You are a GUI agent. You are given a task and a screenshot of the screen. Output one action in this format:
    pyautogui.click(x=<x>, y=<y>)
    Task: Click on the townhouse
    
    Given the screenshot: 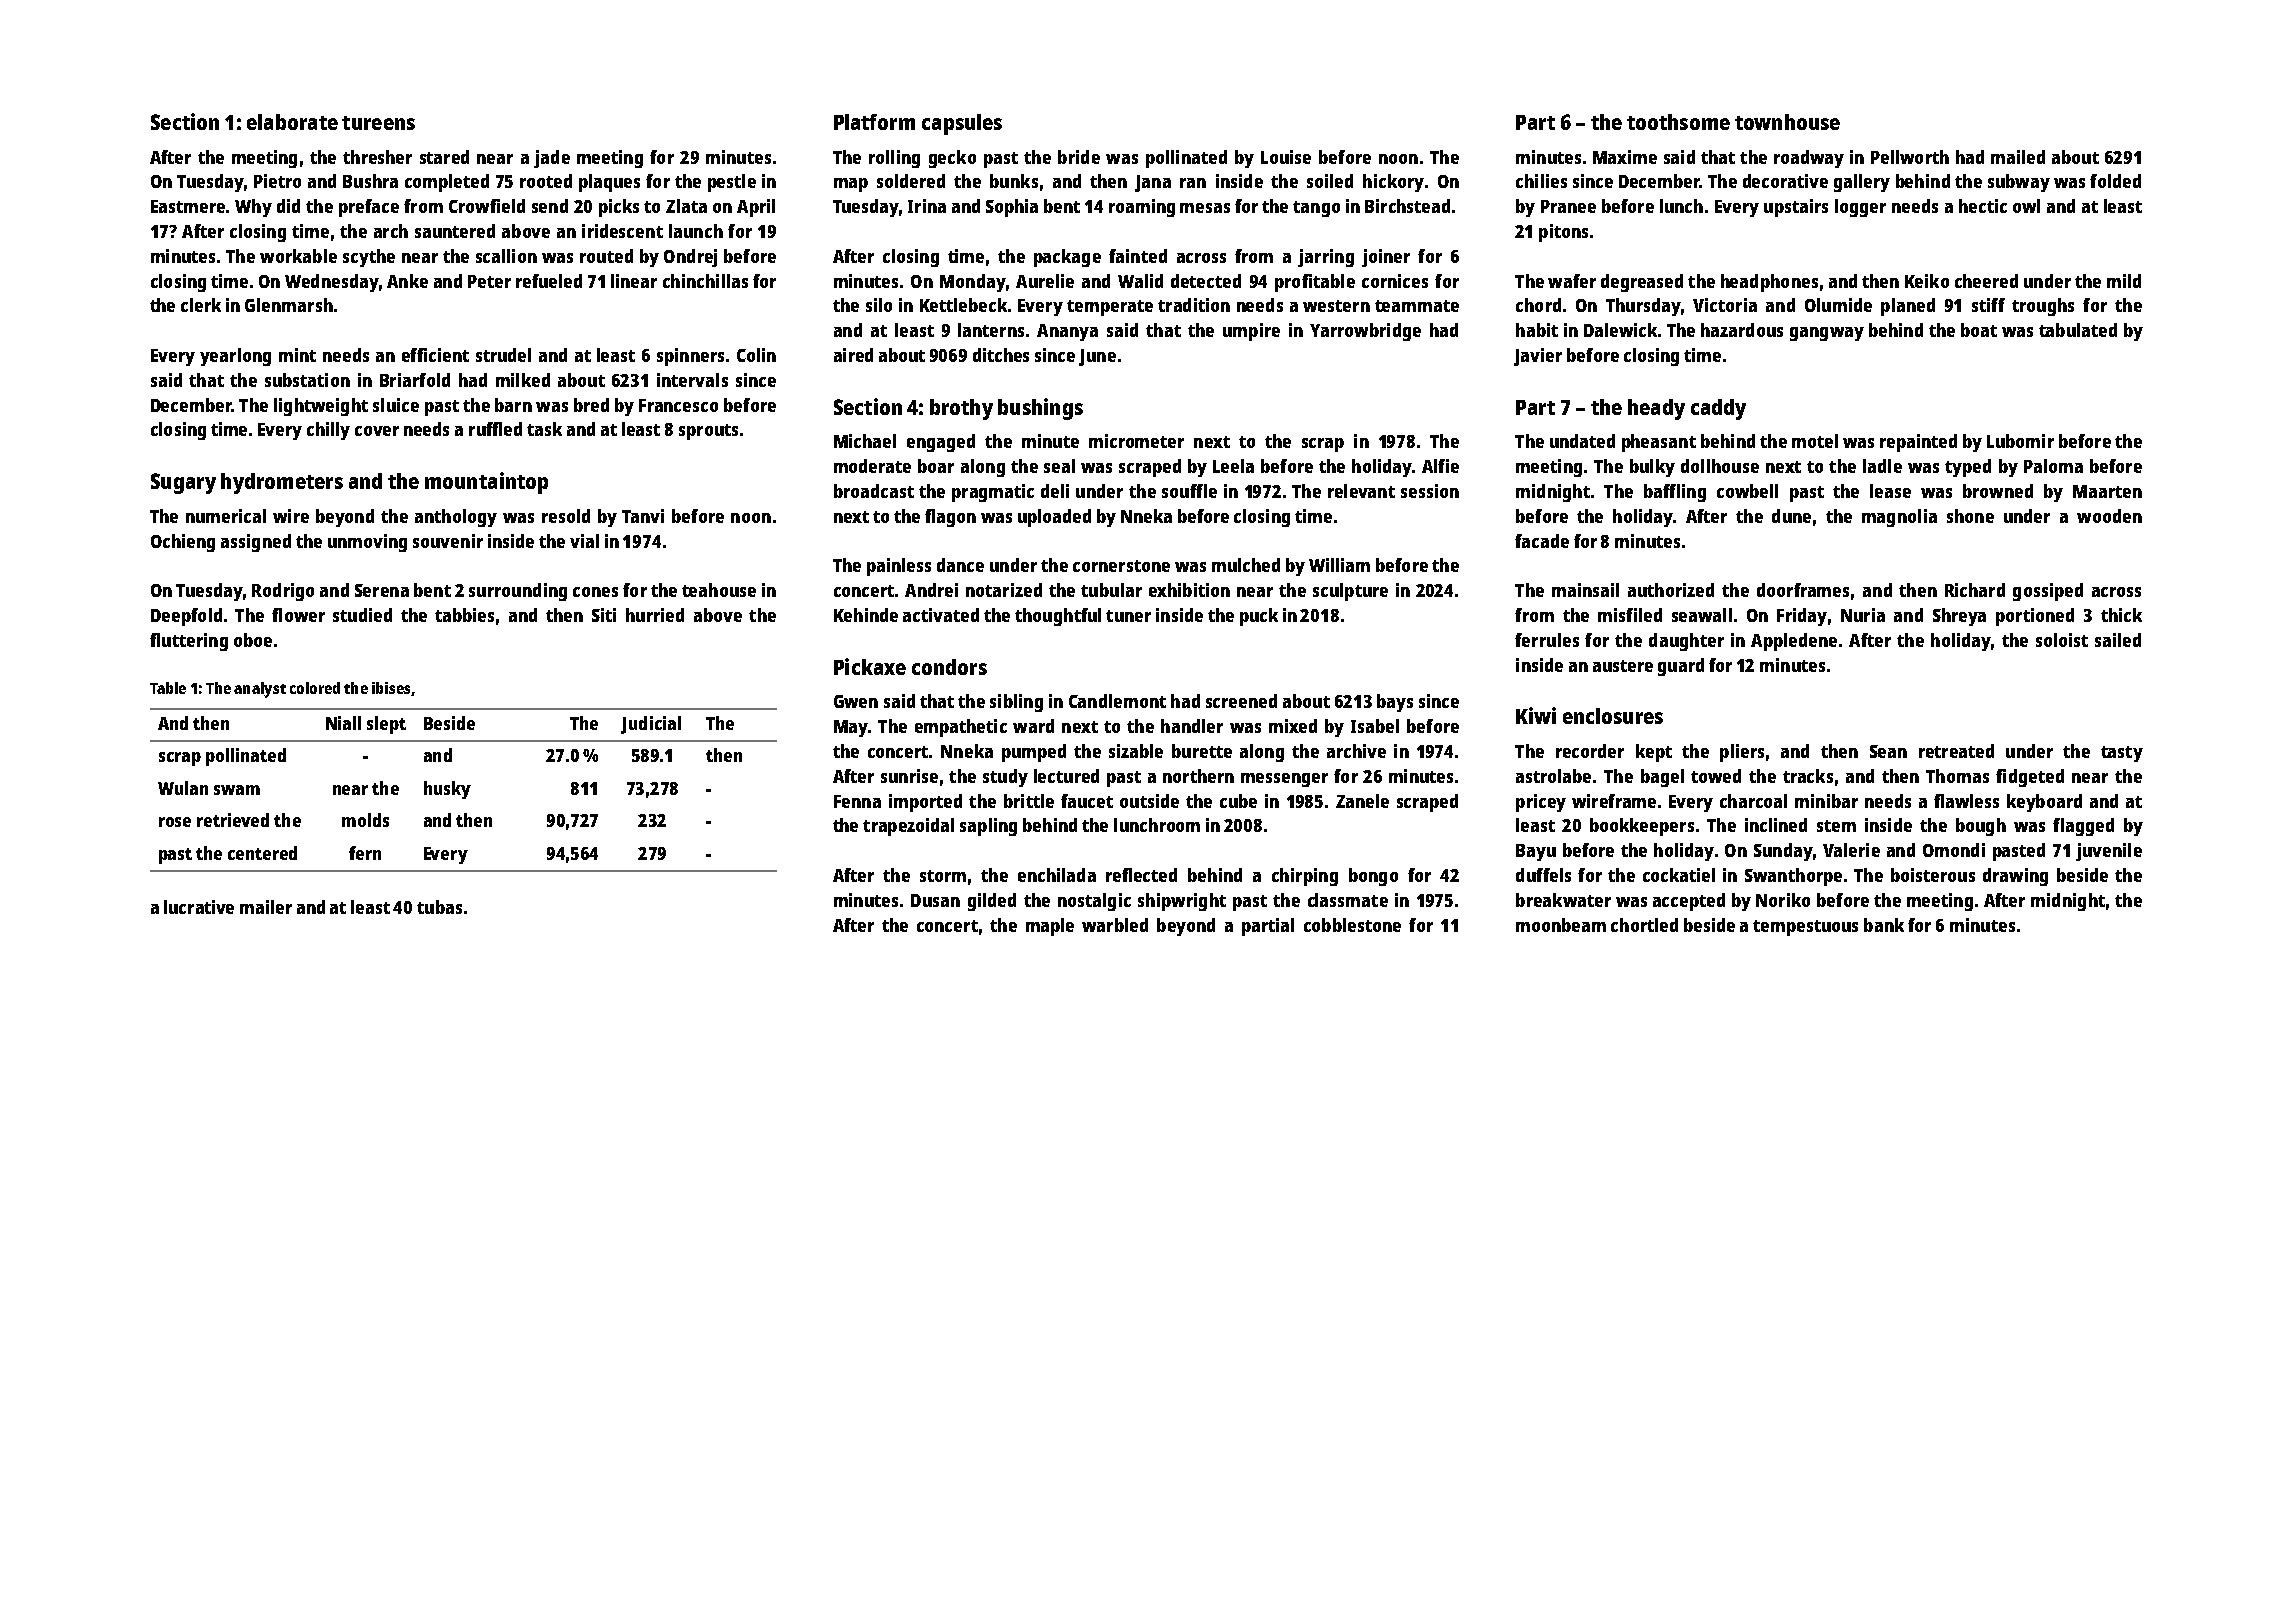 What is the action you would take?
    pyautogui.click(x=1787, y=122)
